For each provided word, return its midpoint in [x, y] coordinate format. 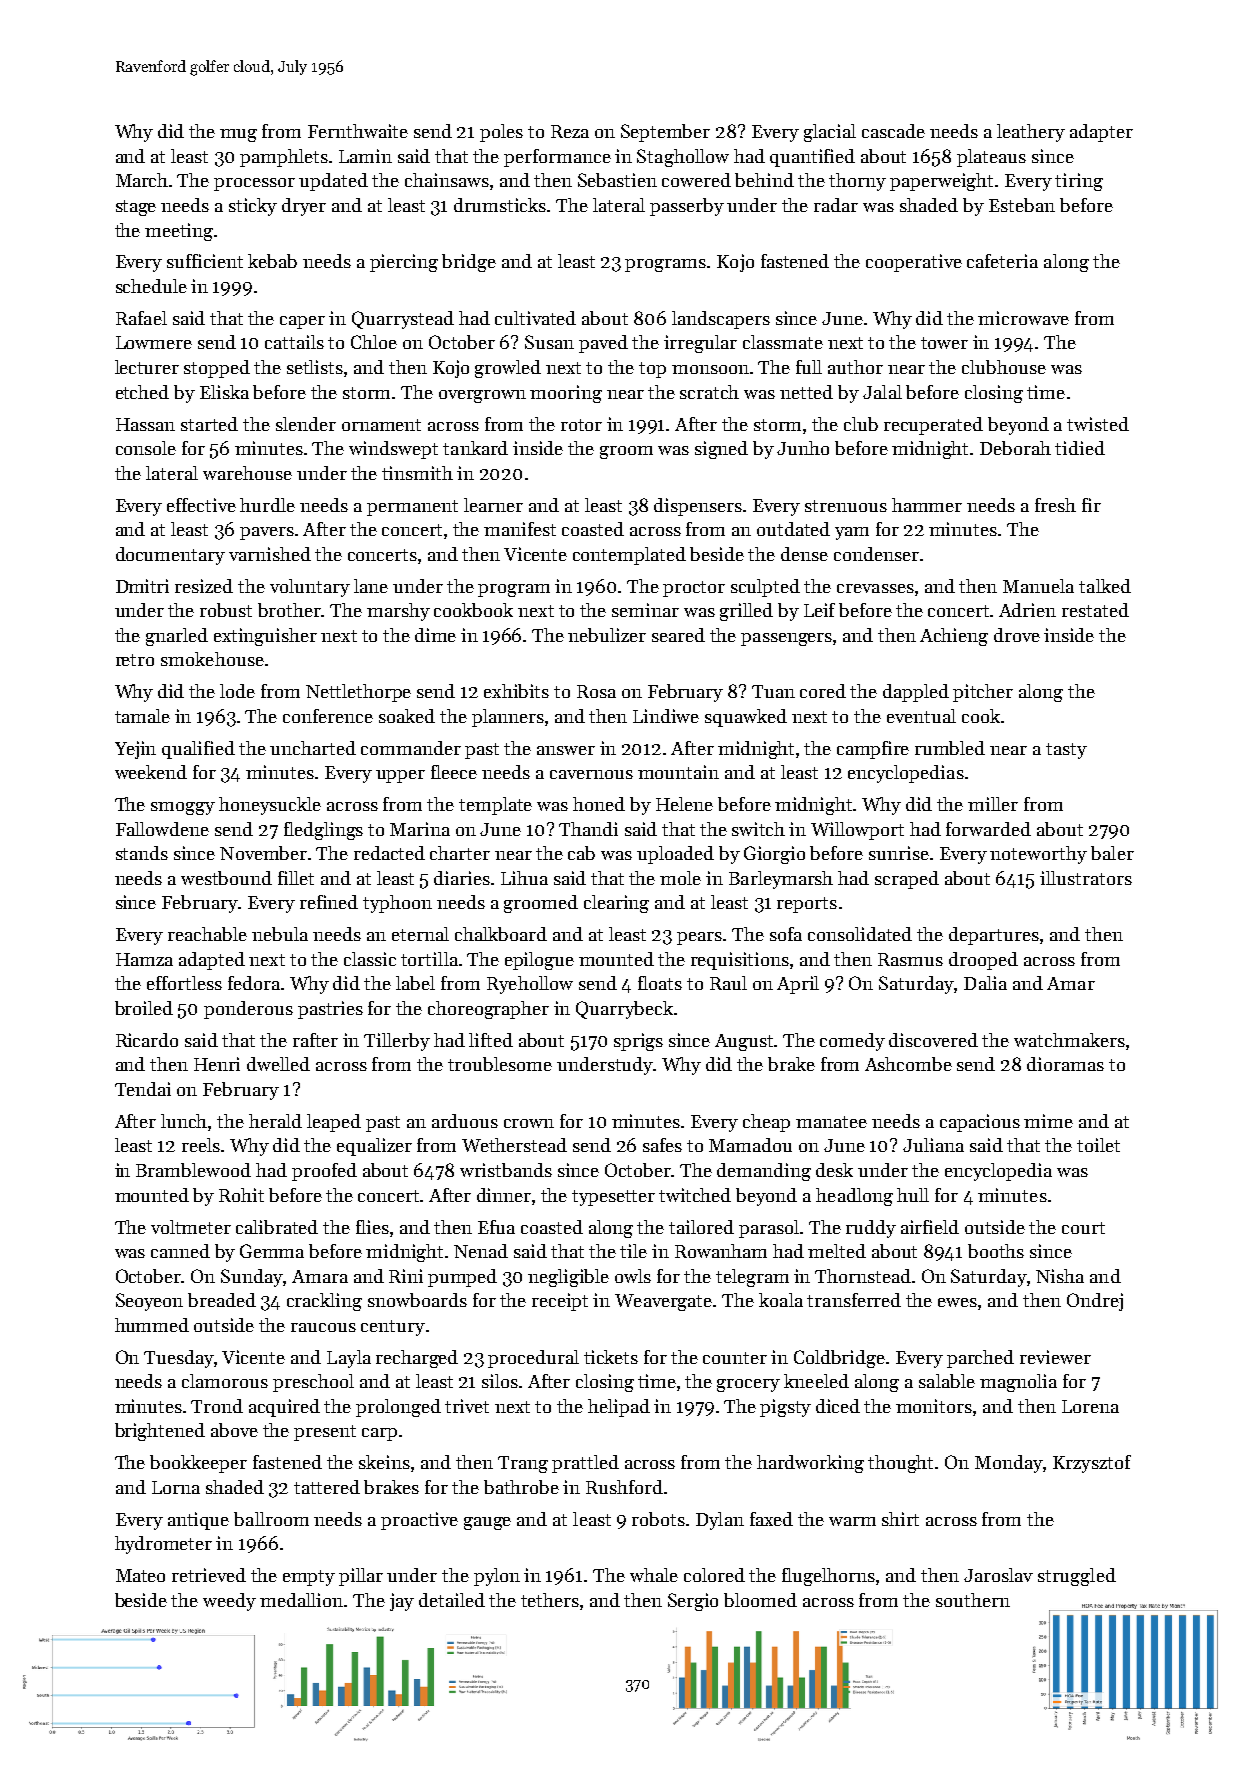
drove [1017, 635]
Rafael [141, 318]
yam [852, 533]
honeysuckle [270, 806]
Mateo [140, 1575]
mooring [566, 394]
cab [581, 853]
